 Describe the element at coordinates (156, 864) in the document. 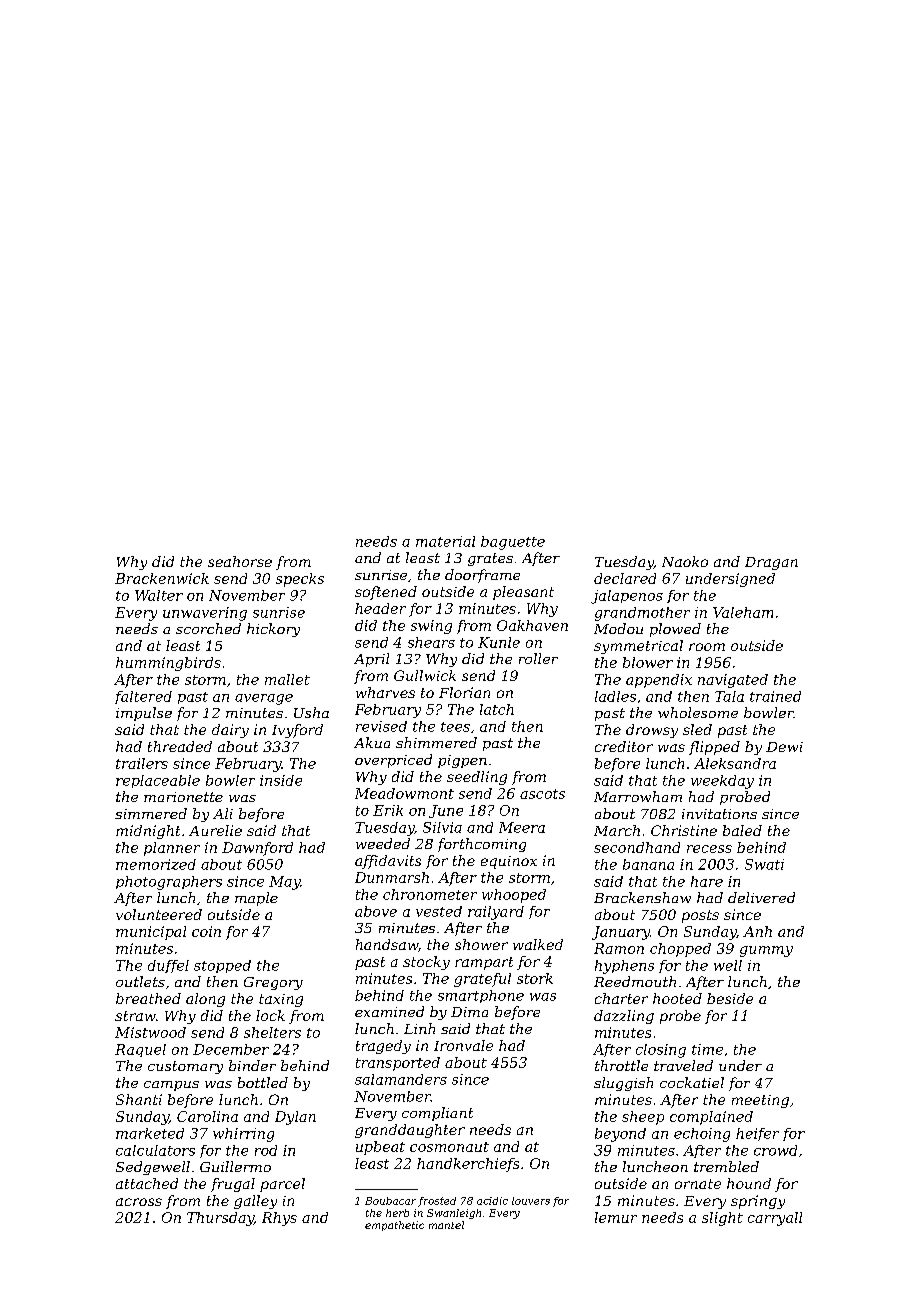

I see `memorized` at that location.
